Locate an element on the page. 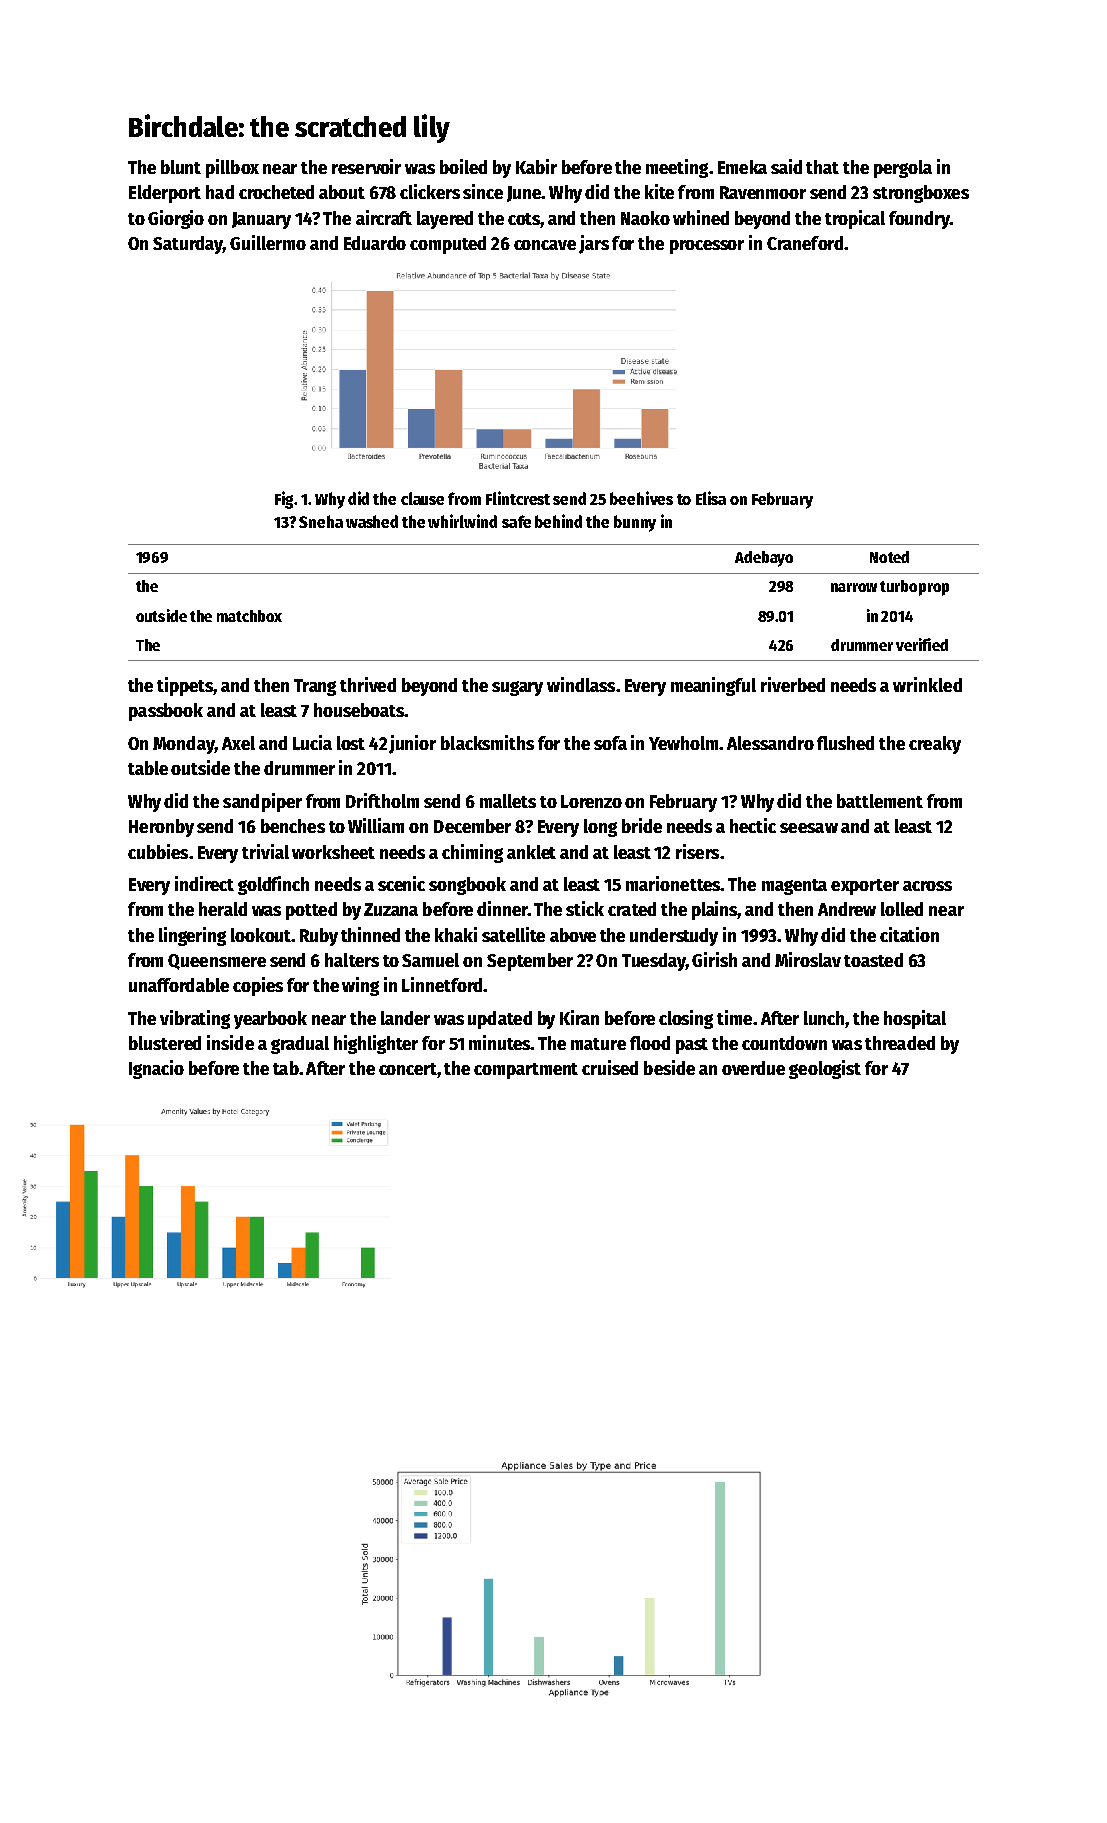 This document has height=1823, width=1107. Guillermo is located at coordinates (268, 242).
